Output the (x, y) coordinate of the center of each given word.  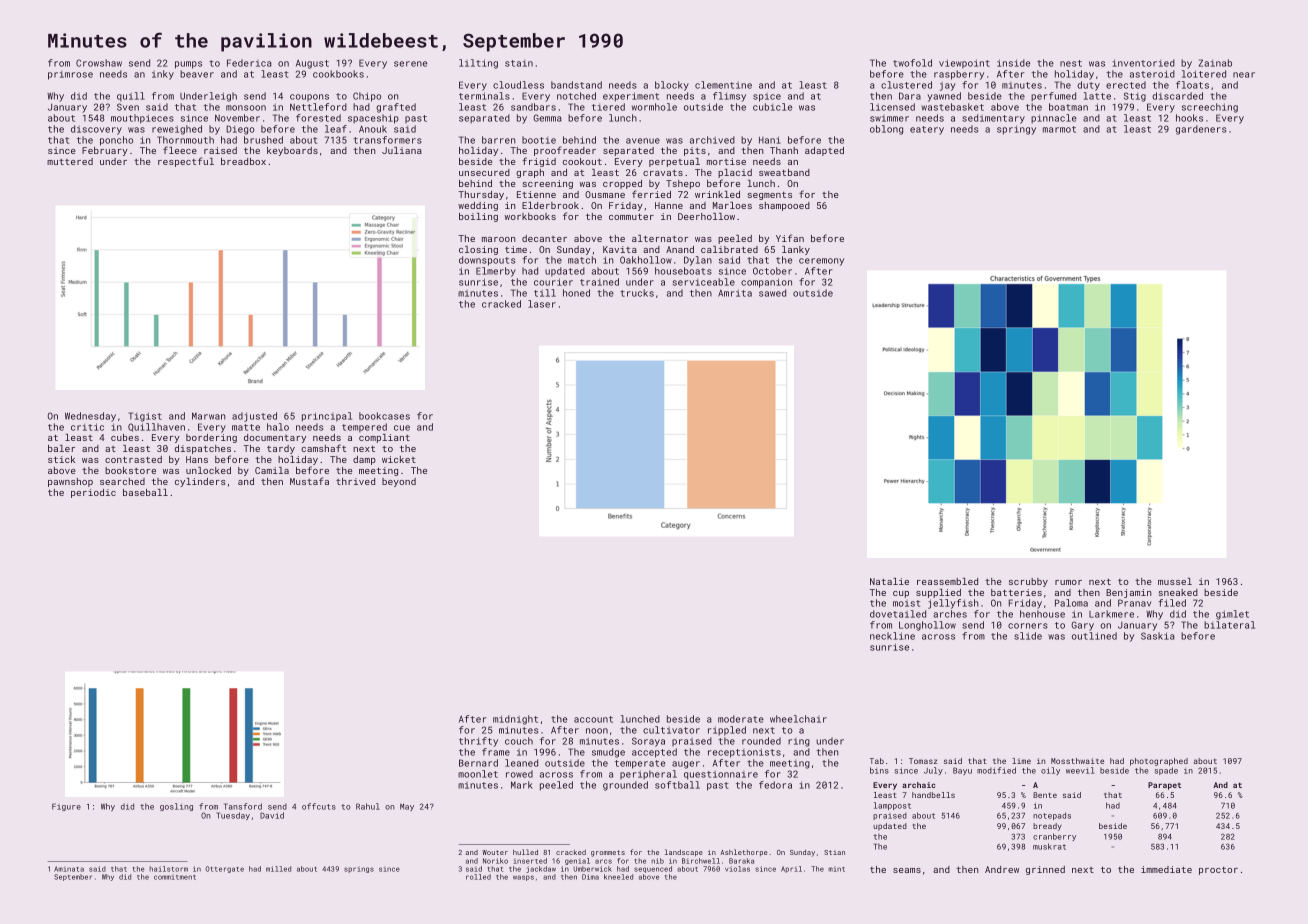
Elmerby (496, 272)
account (593, 719)
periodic (93, 493)
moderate (741, 719)
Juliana (402, 150)
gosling (176, 807)
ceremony (821, 262)
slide (1028, 636)
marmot (1059, 129)
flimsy (729, 97)
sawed (772, 293)
